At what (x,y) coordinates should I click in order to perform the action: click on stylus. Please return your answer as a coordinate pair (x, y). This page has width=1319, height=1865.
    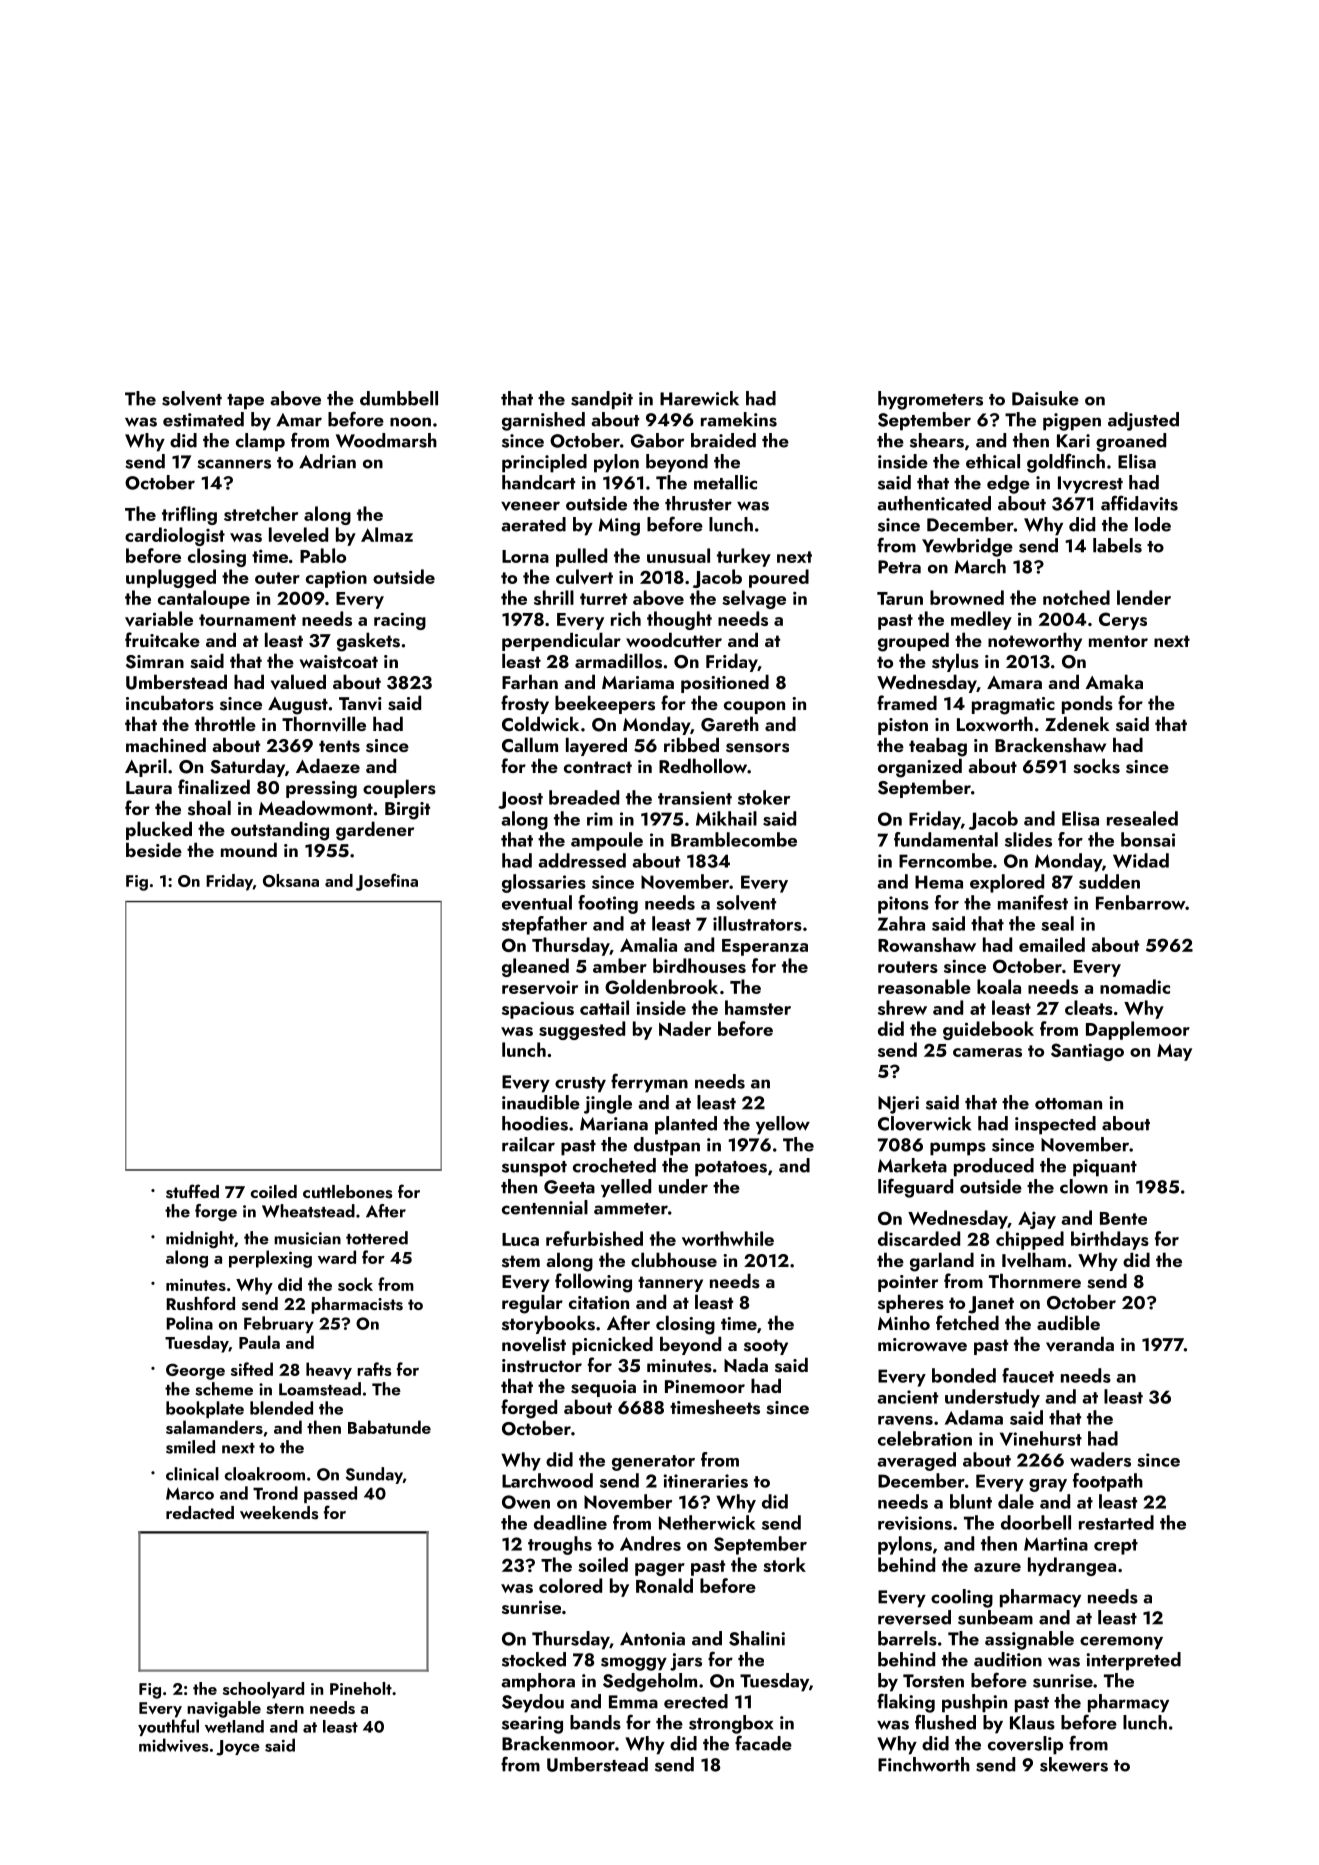
    Looking at the image, I should click on (955, 662).
